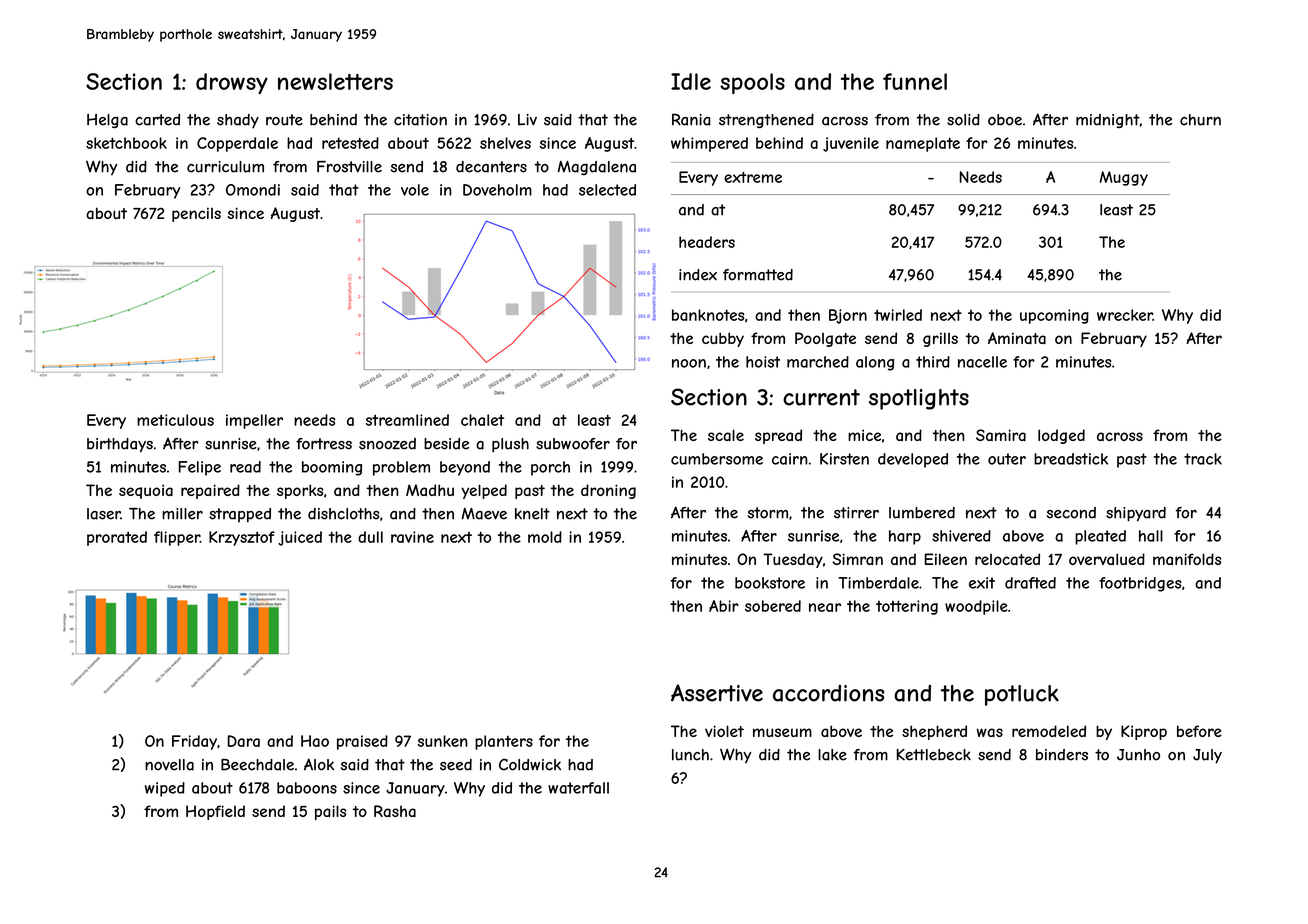 This document has width=1308, height=924. What do you see at coordinates (527, 120) in the document?
I see `Liv` at bounding box center [527, 120].
